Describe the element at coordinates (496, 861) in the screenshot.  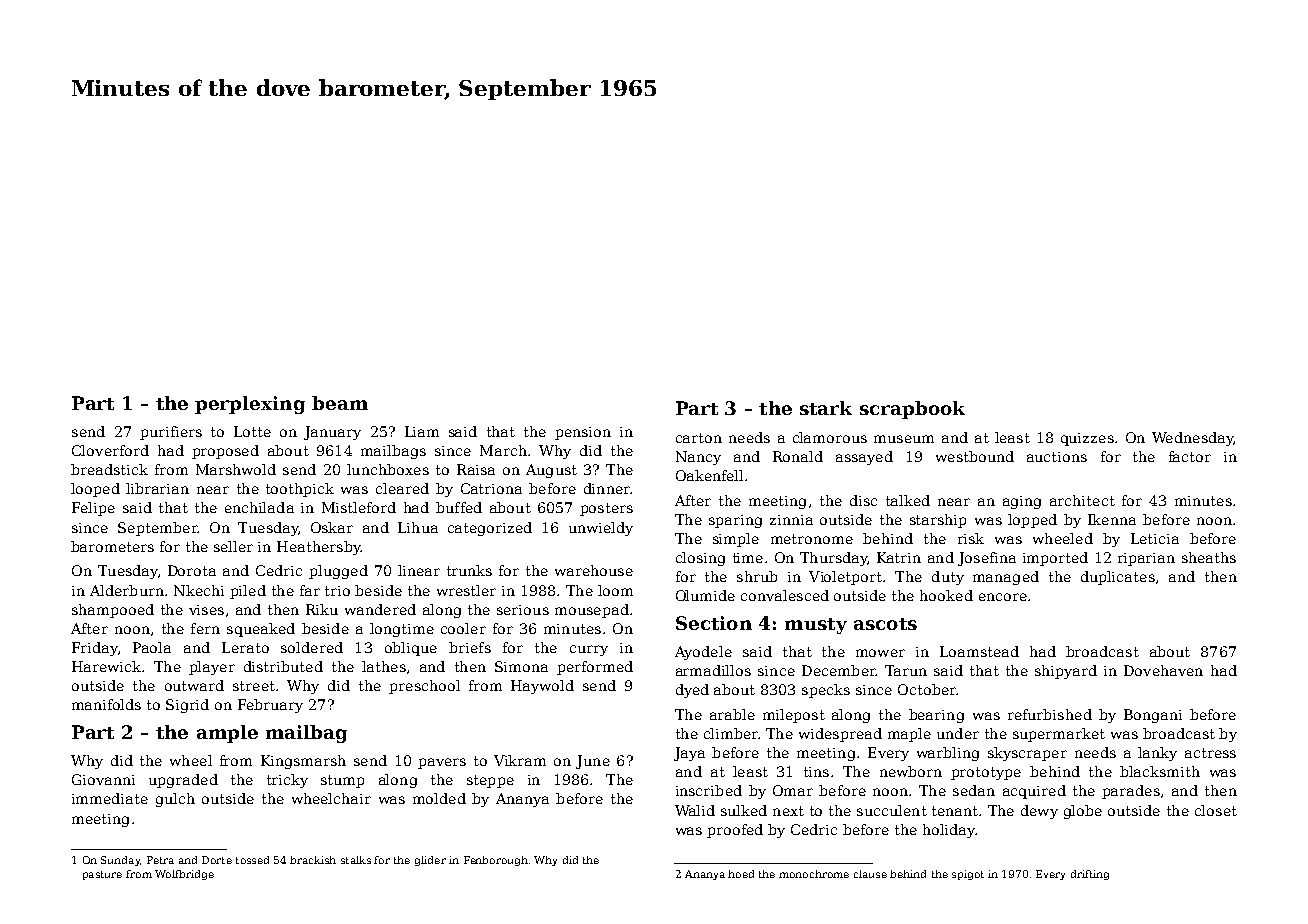
I see `Fenborough` at that location.
